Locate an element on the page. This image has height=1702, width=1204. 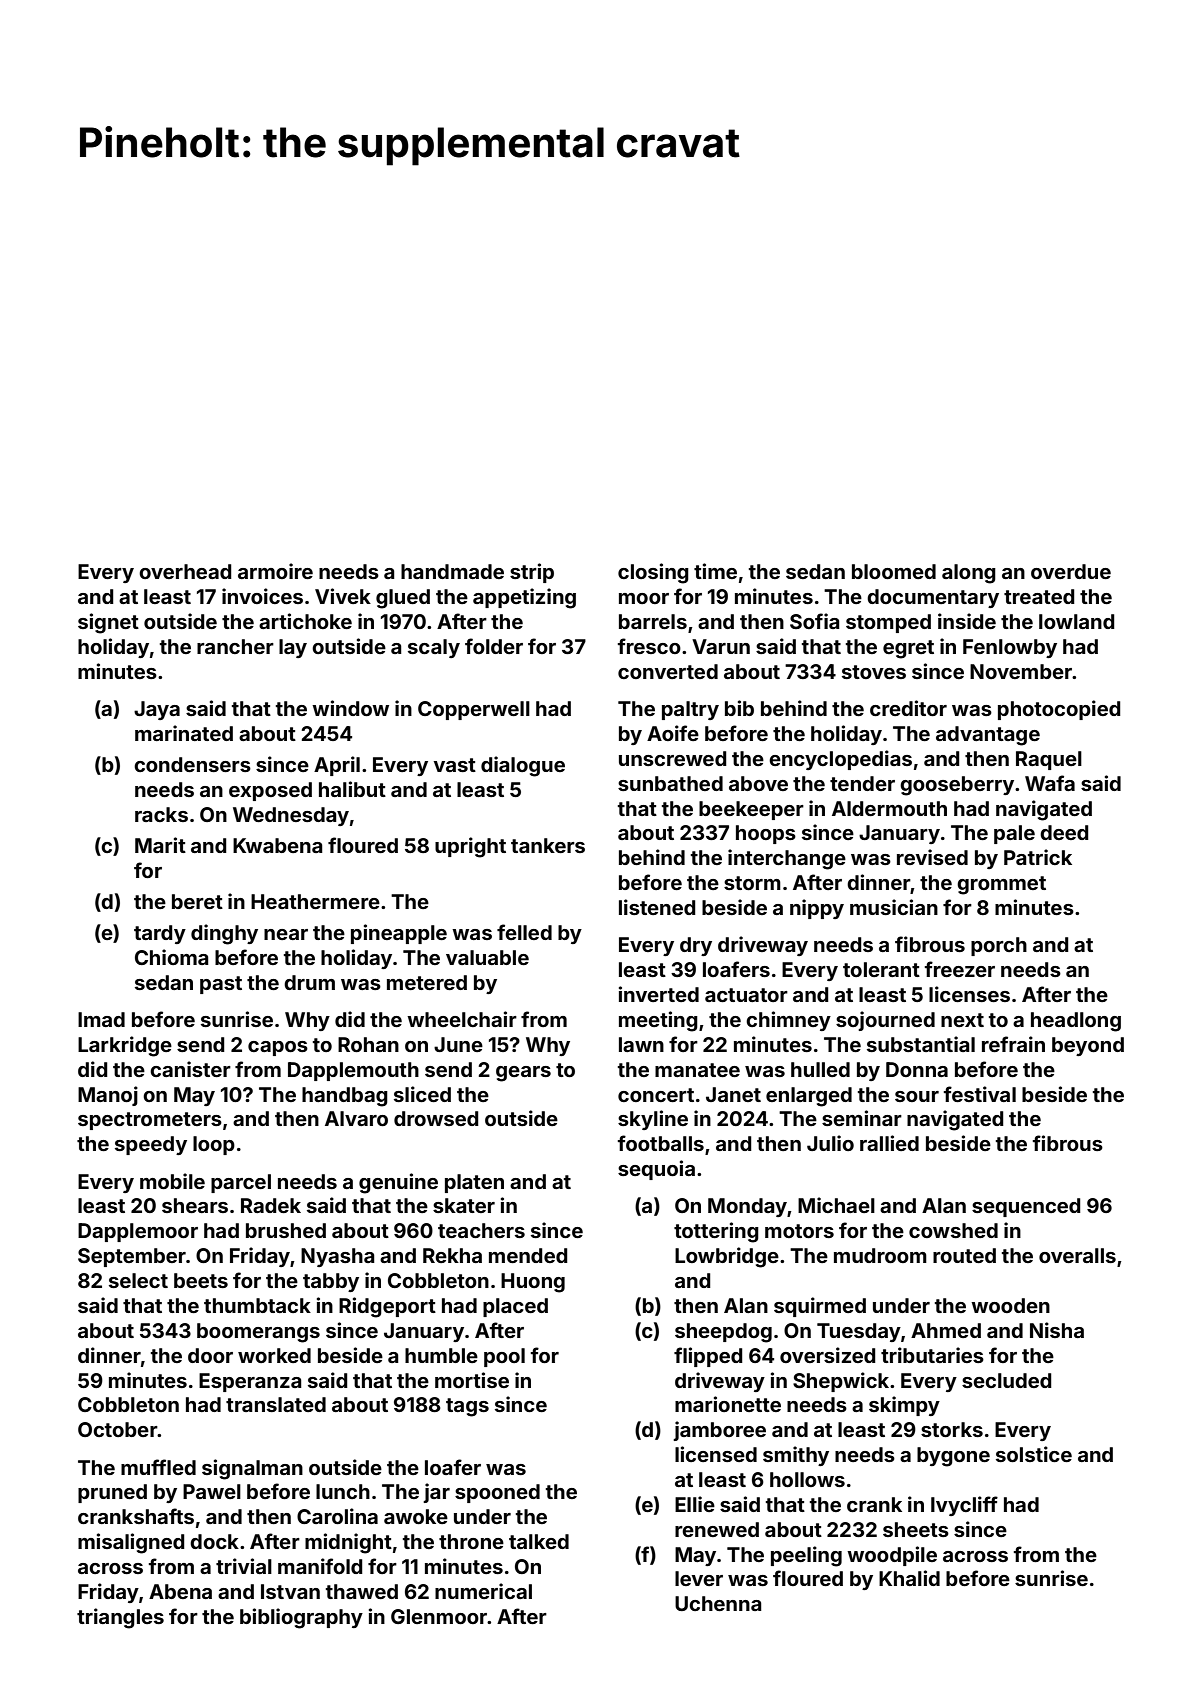
dock is located at coordinates (214, 1541).
